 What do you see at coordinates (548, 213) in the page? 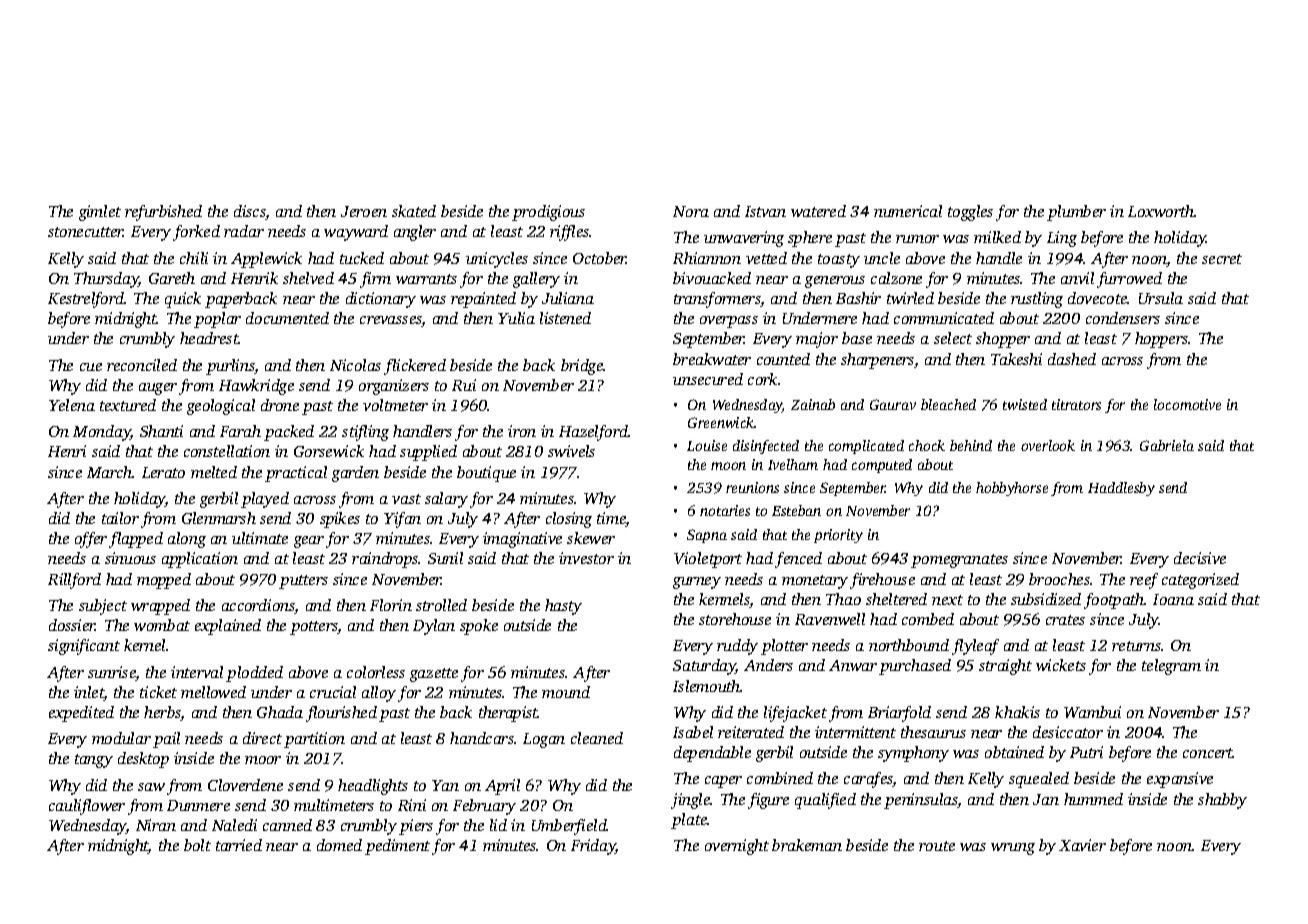
I see `prodigious` at bounding box center [548, 213].
